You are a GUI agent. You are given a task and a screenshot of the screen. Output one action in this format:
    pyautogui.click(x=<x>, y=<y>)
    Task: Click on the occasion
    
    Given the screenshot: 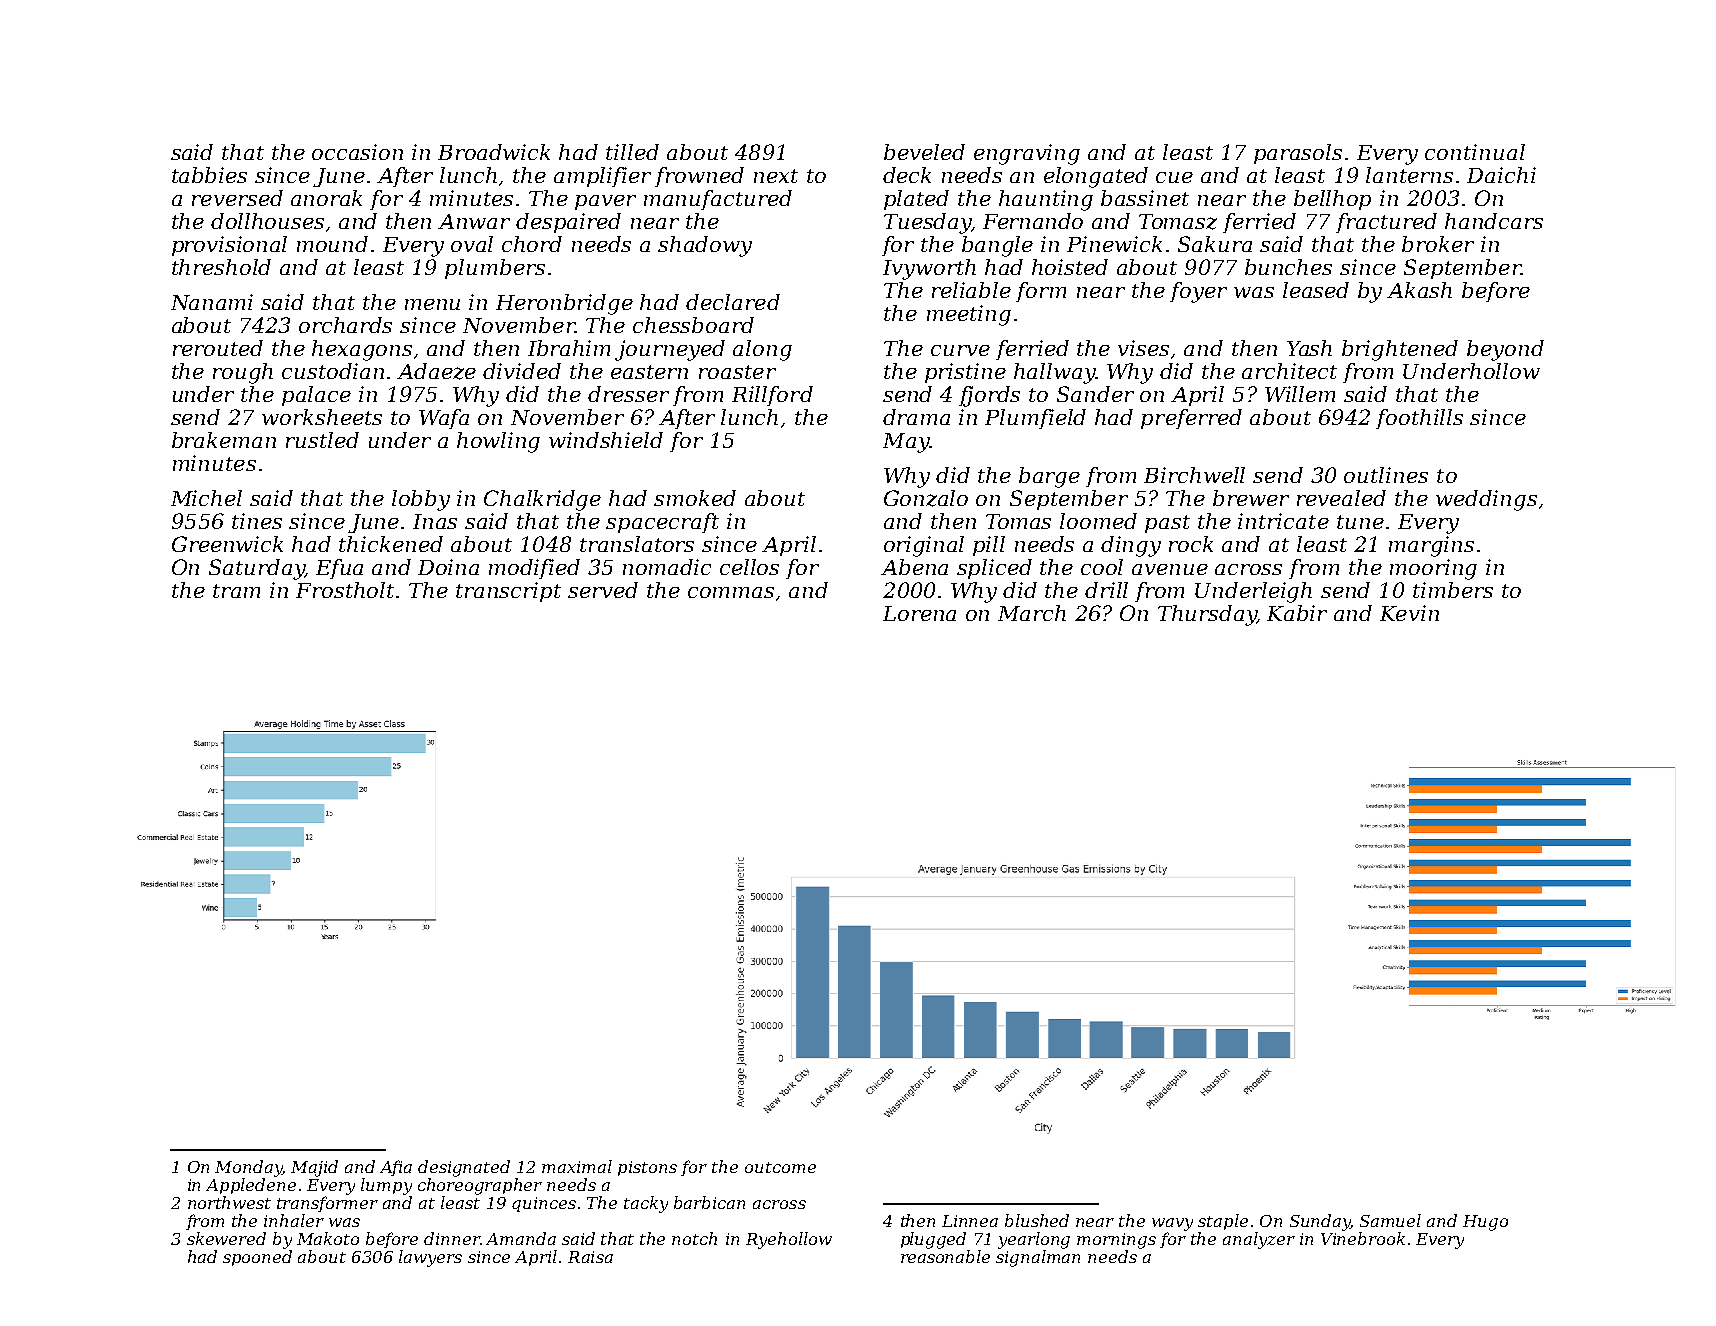 What is the action you would take?
    pyautogui.click(x=357, y=152)
